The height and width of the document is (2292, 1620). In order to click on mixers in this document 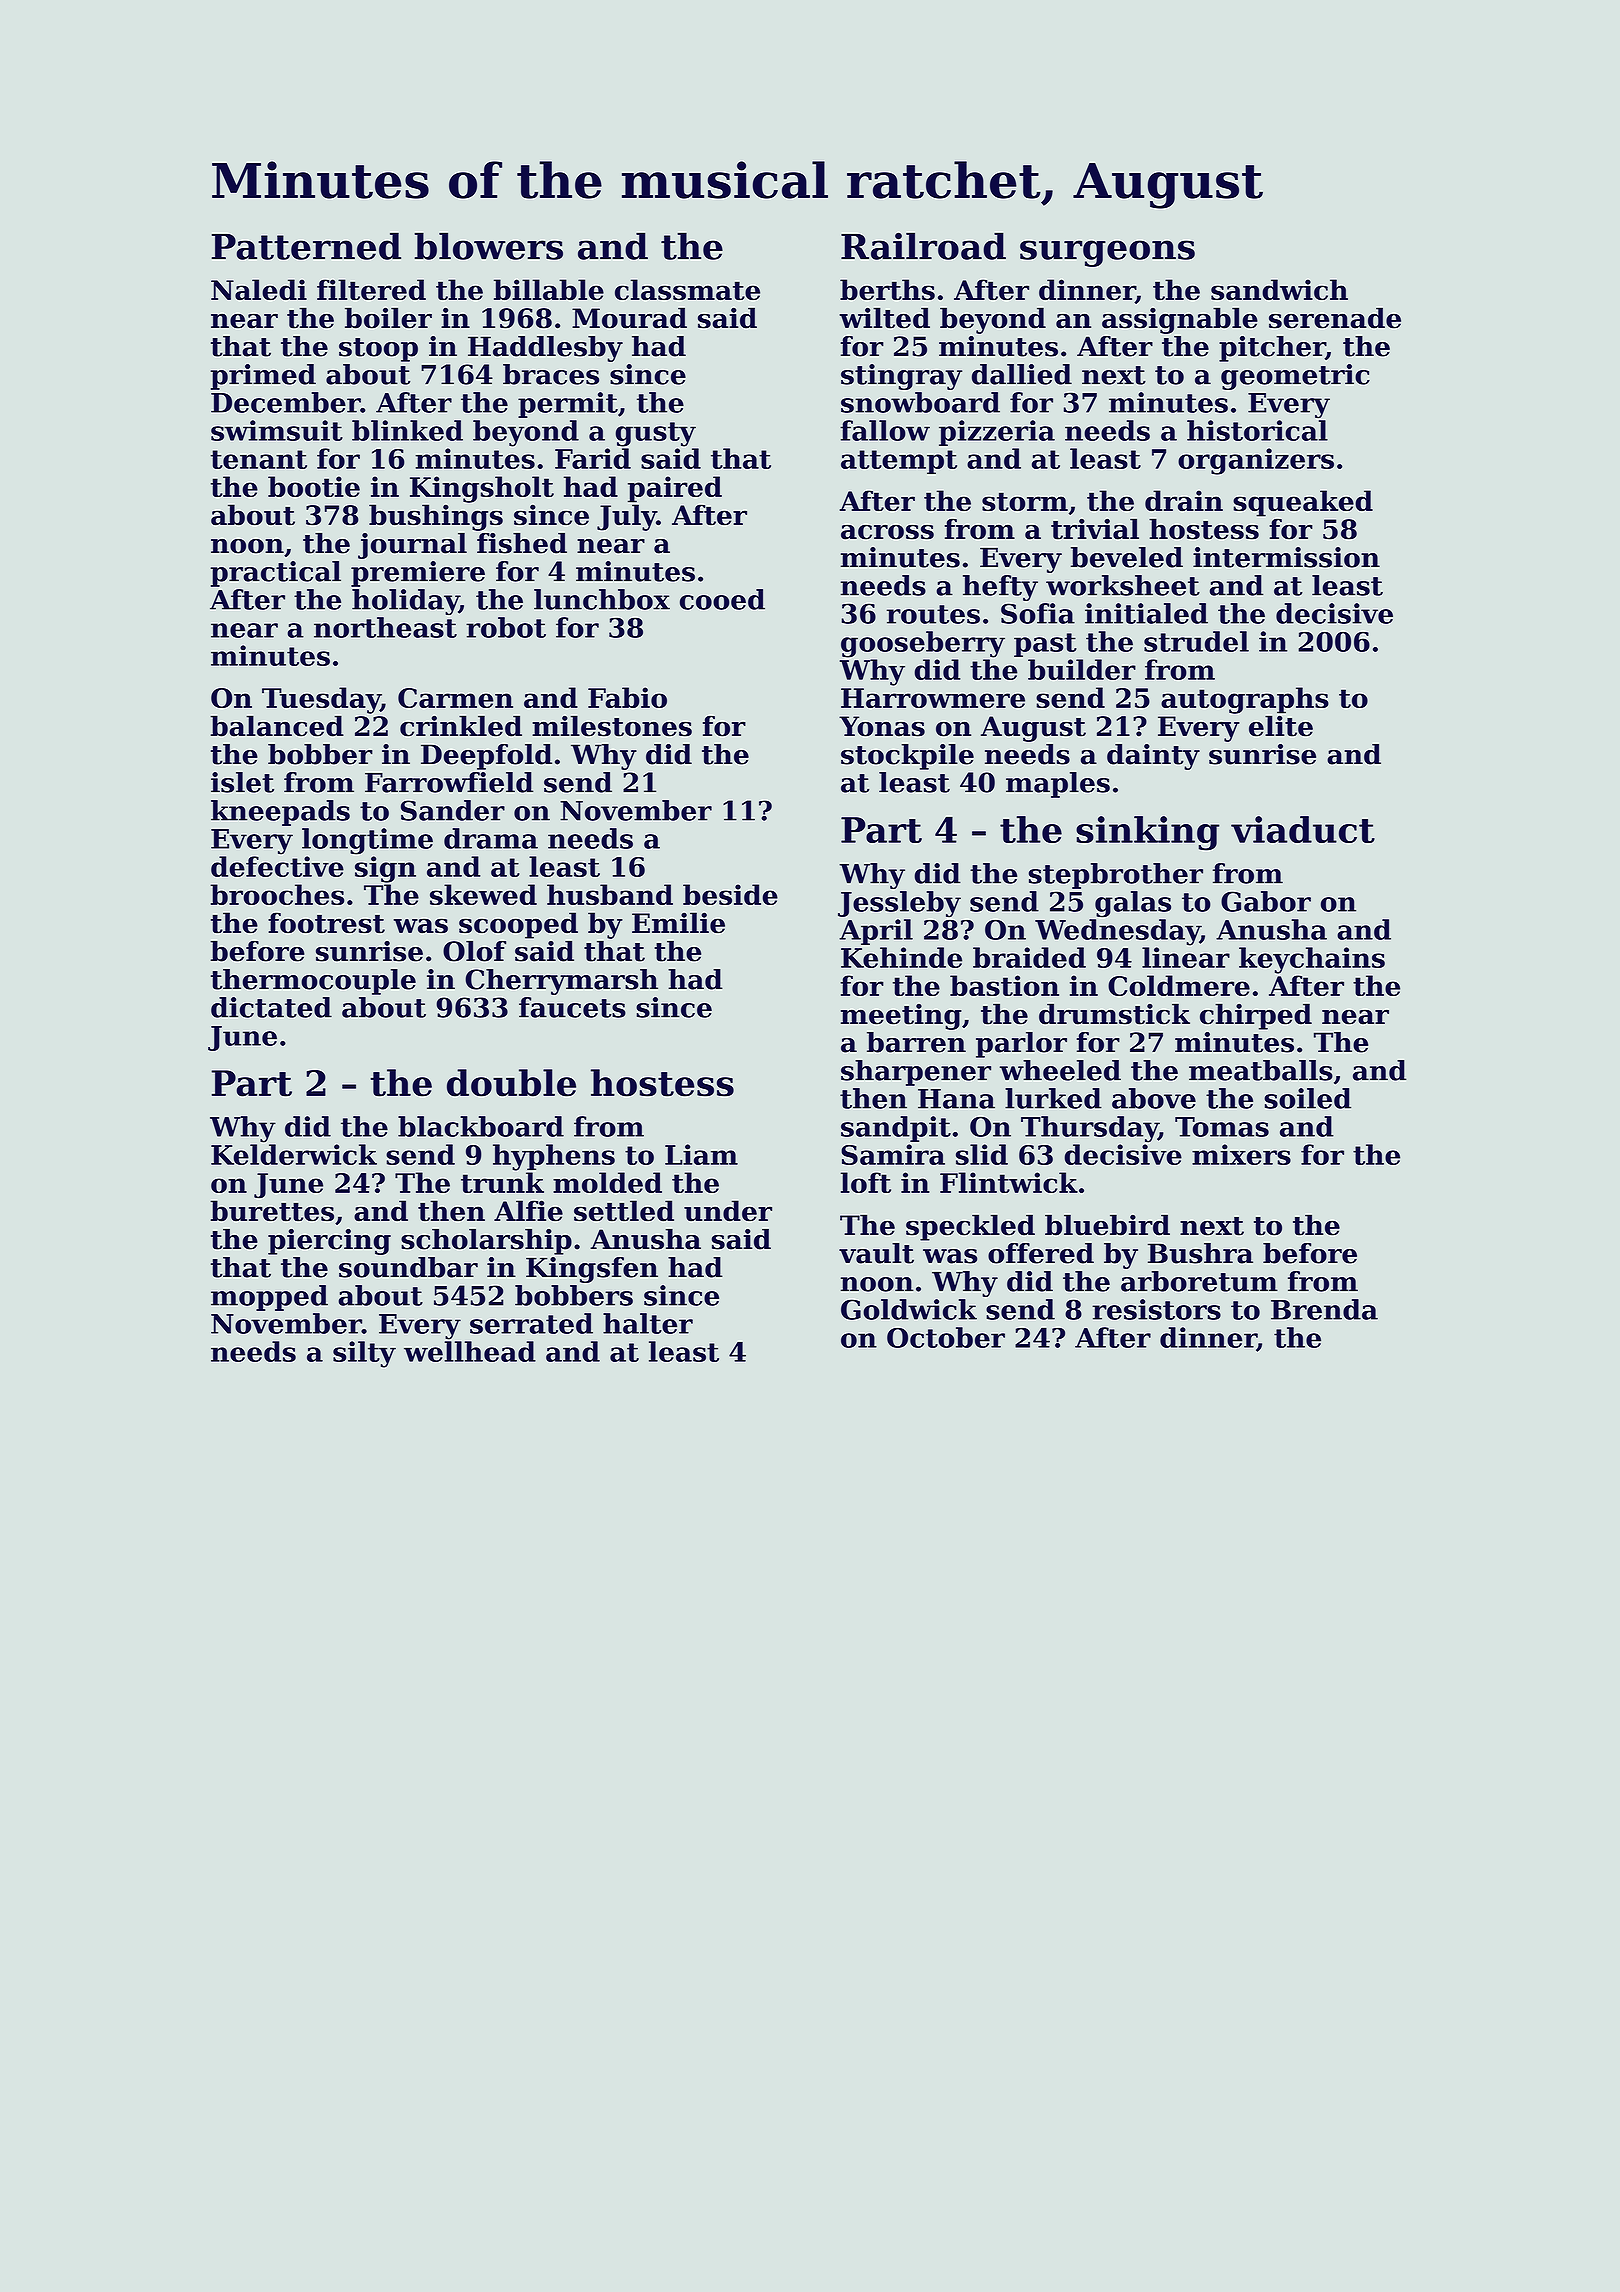, I will do `click(1241, 1154)`.
